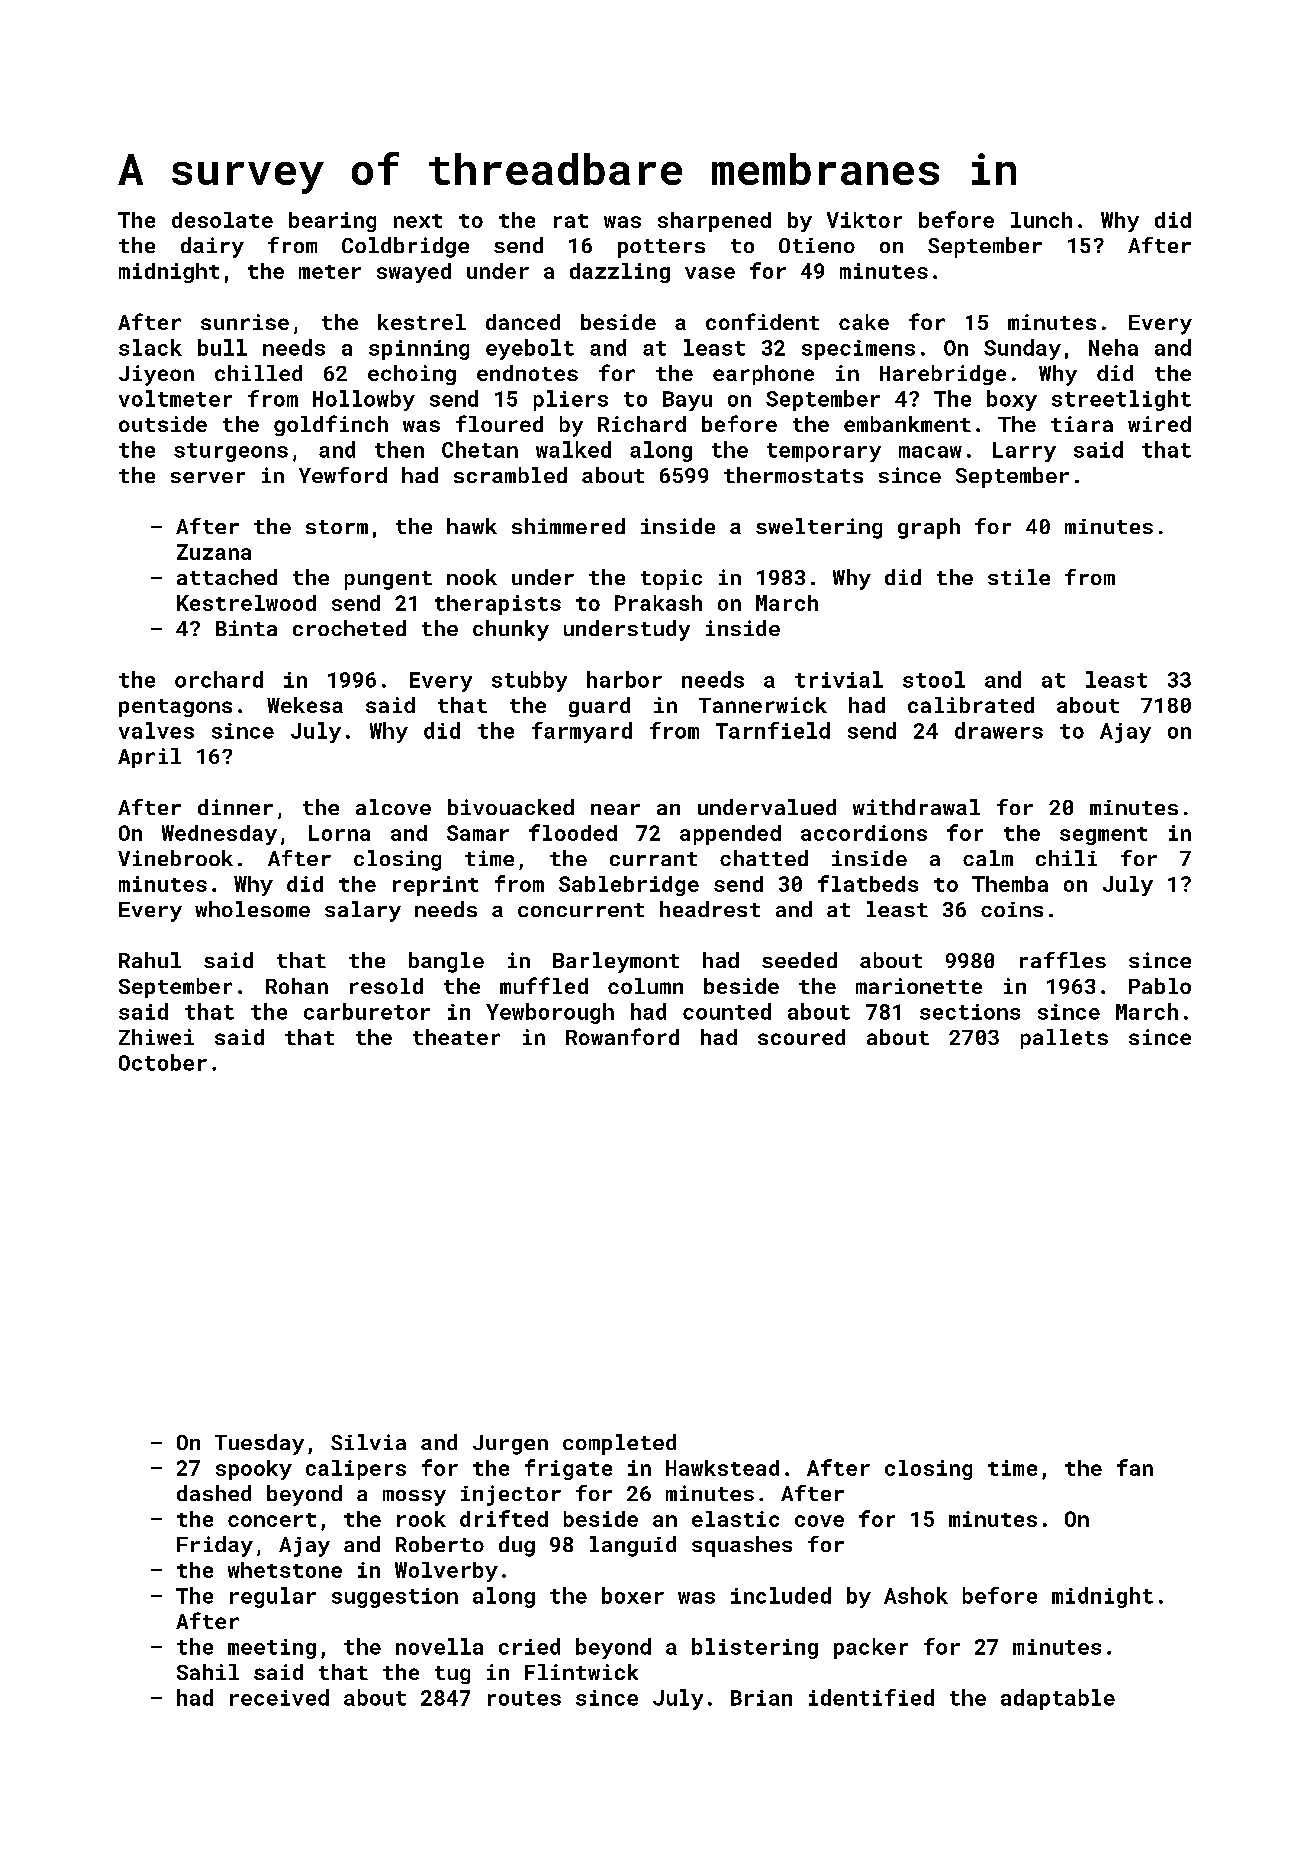  What do you see at coordinates (620, 273) in the screenshot?
I see `dazzling` at bounding box center [620, 273].
